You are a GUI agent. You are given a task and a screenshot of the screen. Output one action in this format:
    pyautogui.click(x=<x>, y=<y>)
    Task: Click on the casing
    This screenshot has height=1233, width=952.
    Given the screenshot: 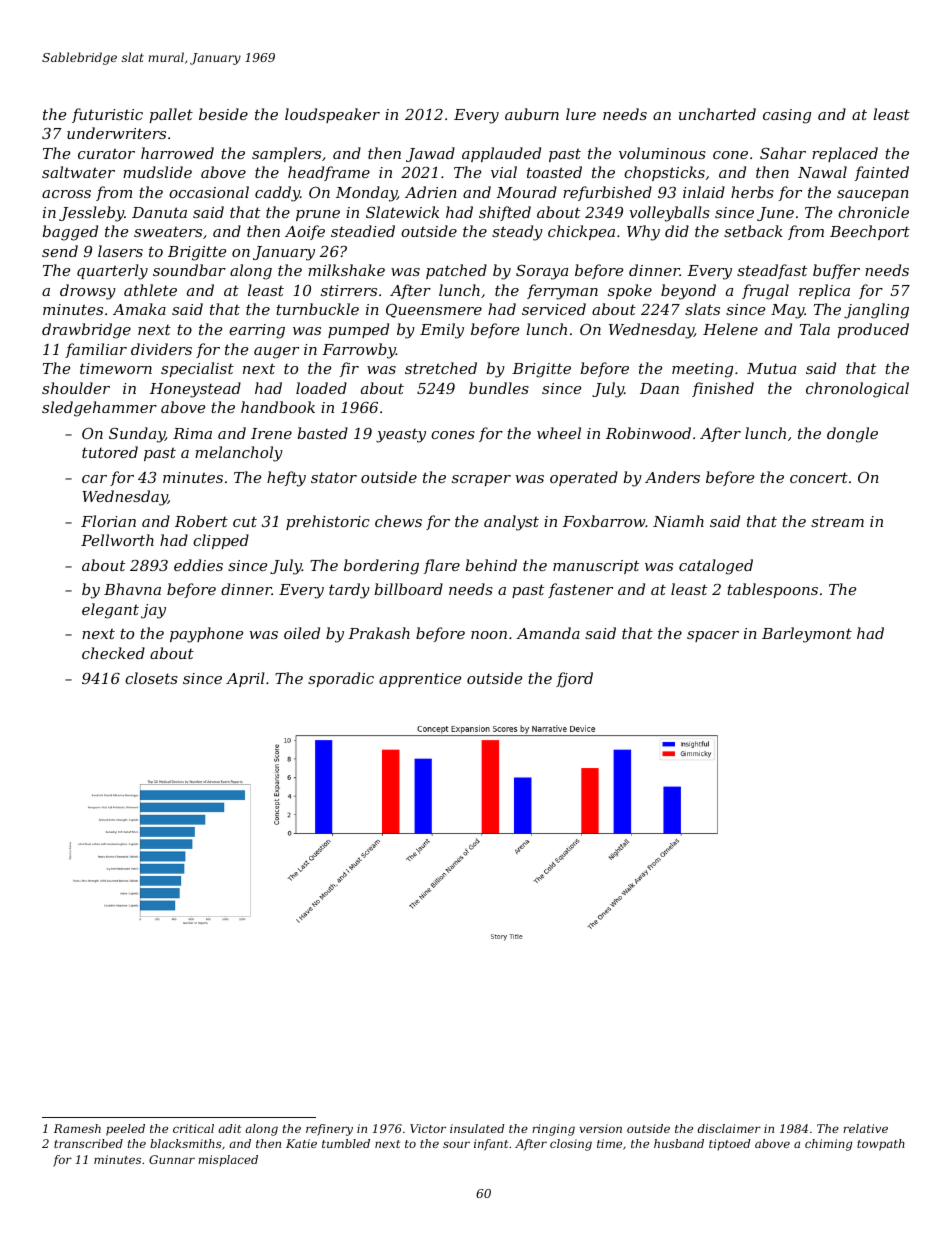 What is the action you would take?
    pyautogui.click(x=787, y=116)
